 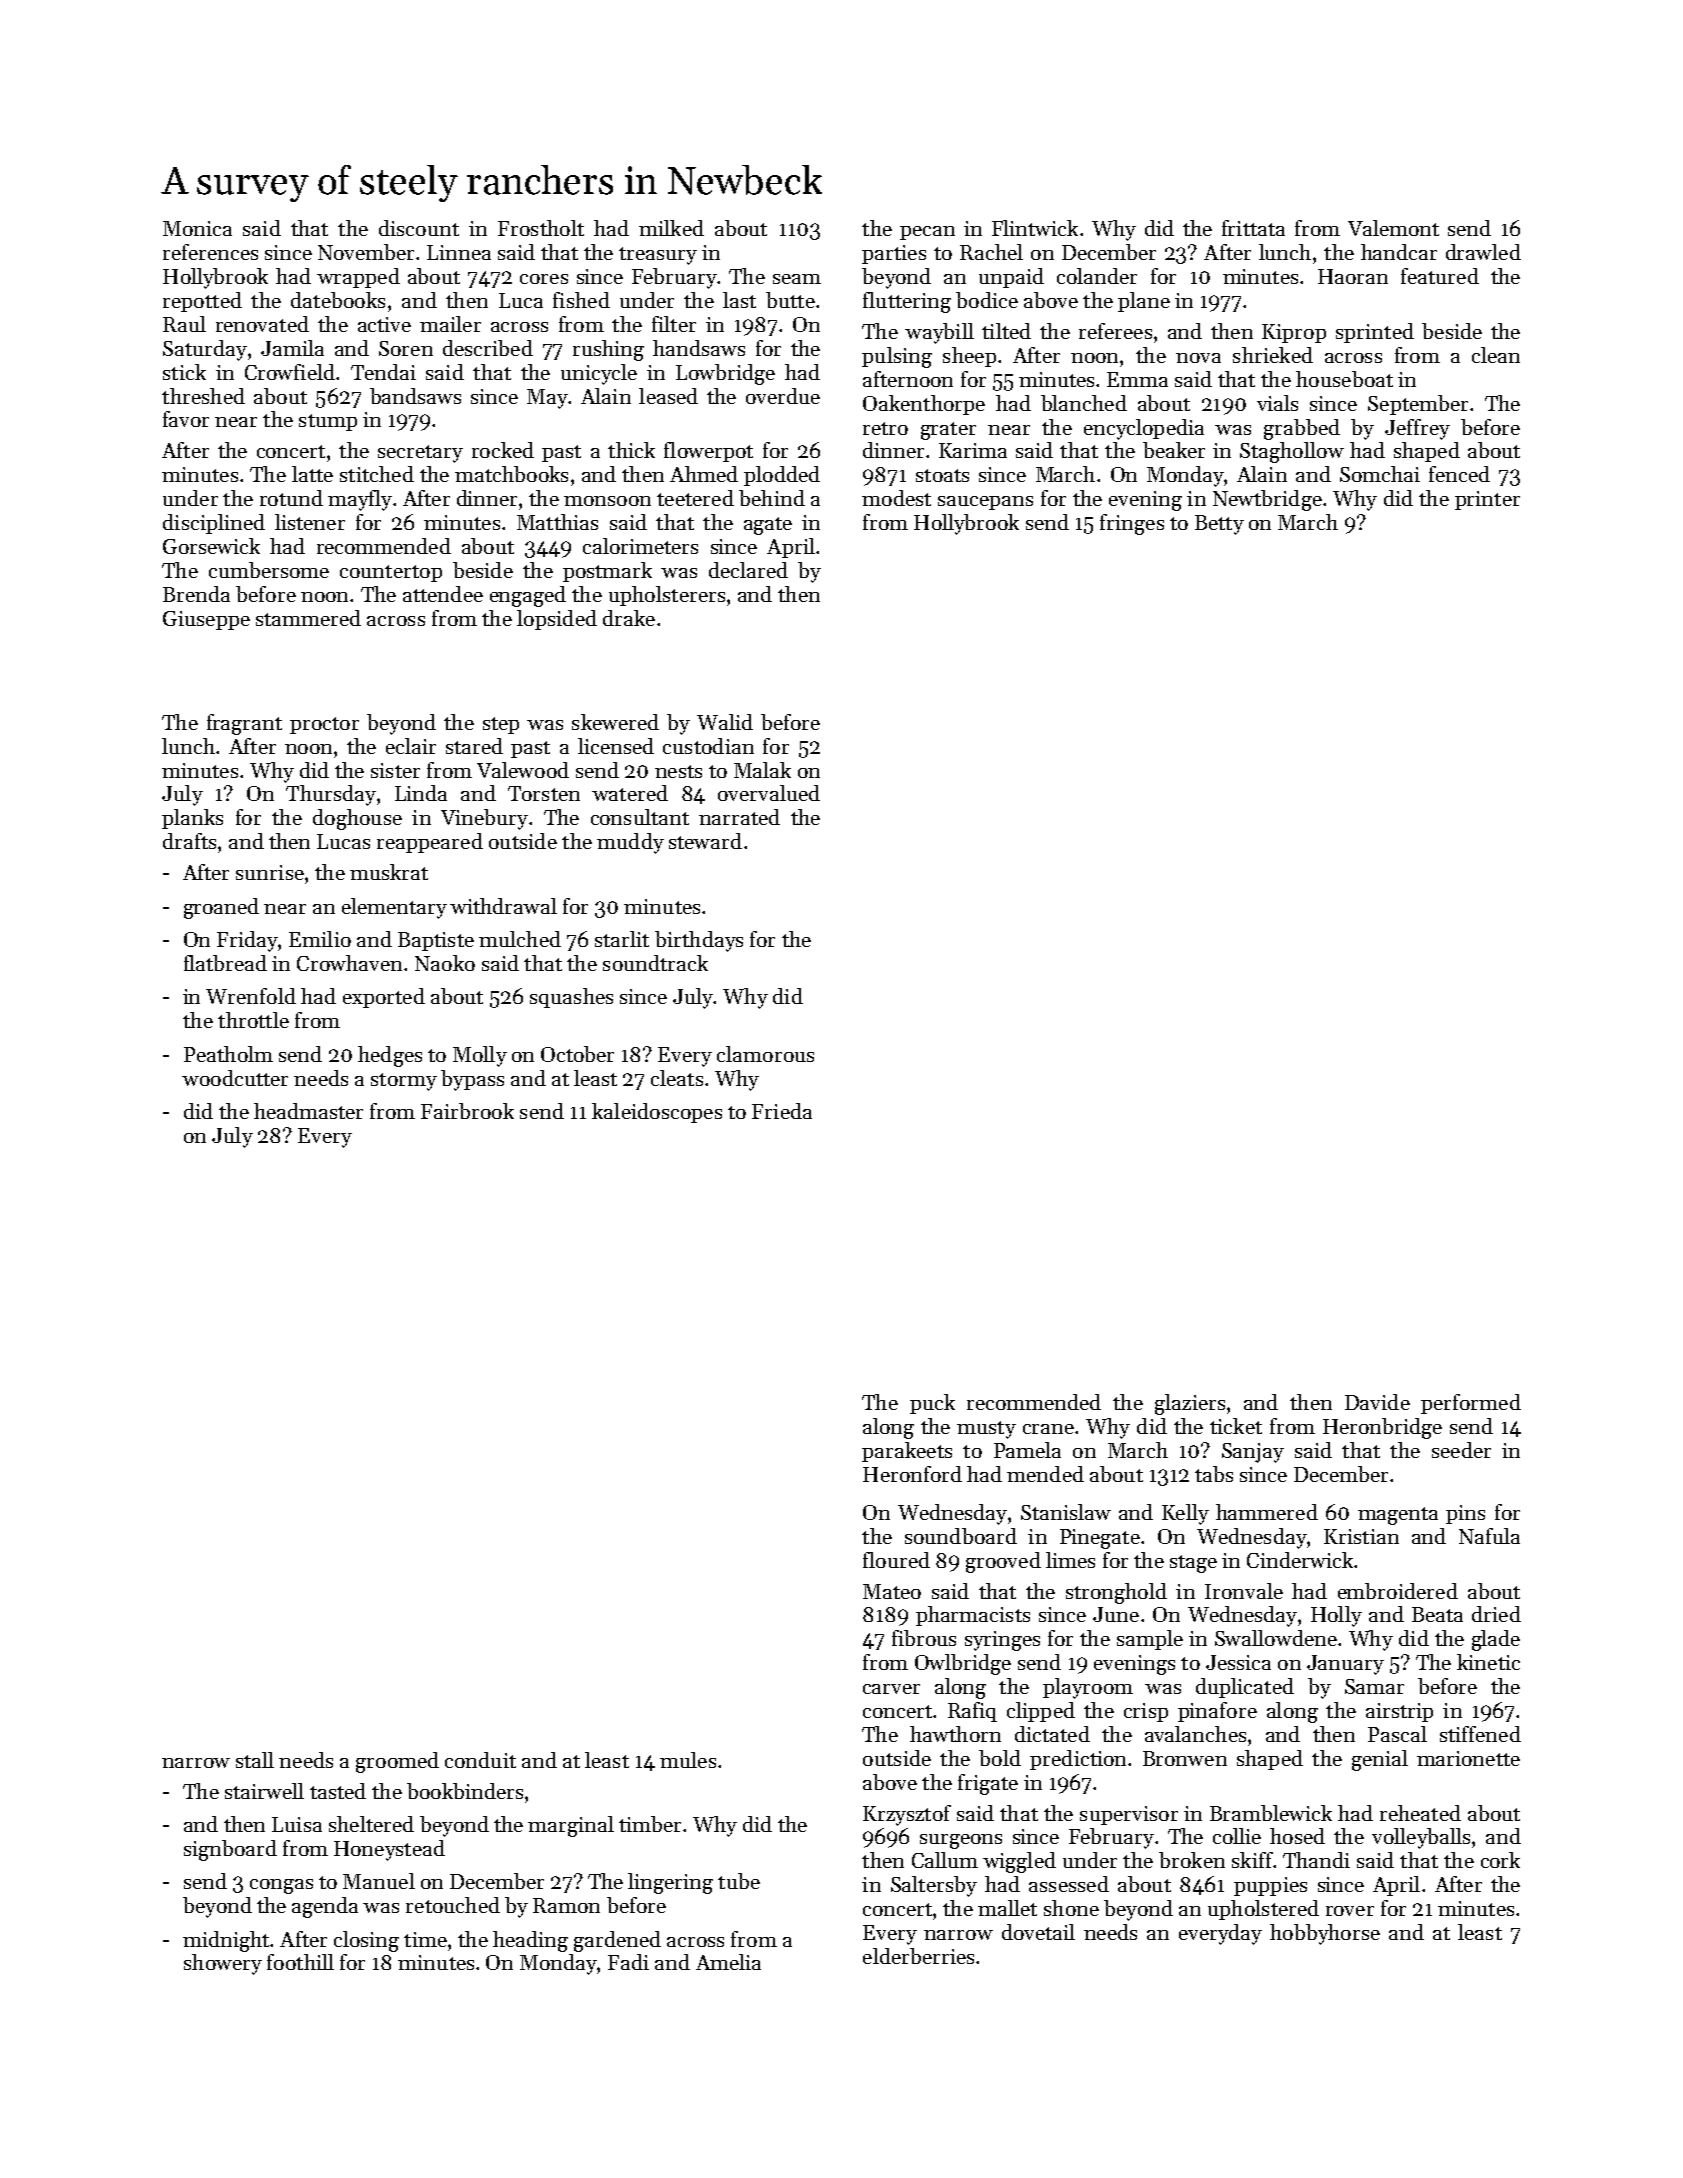 I want to click on rover, so click(x=1350, y=1911).
